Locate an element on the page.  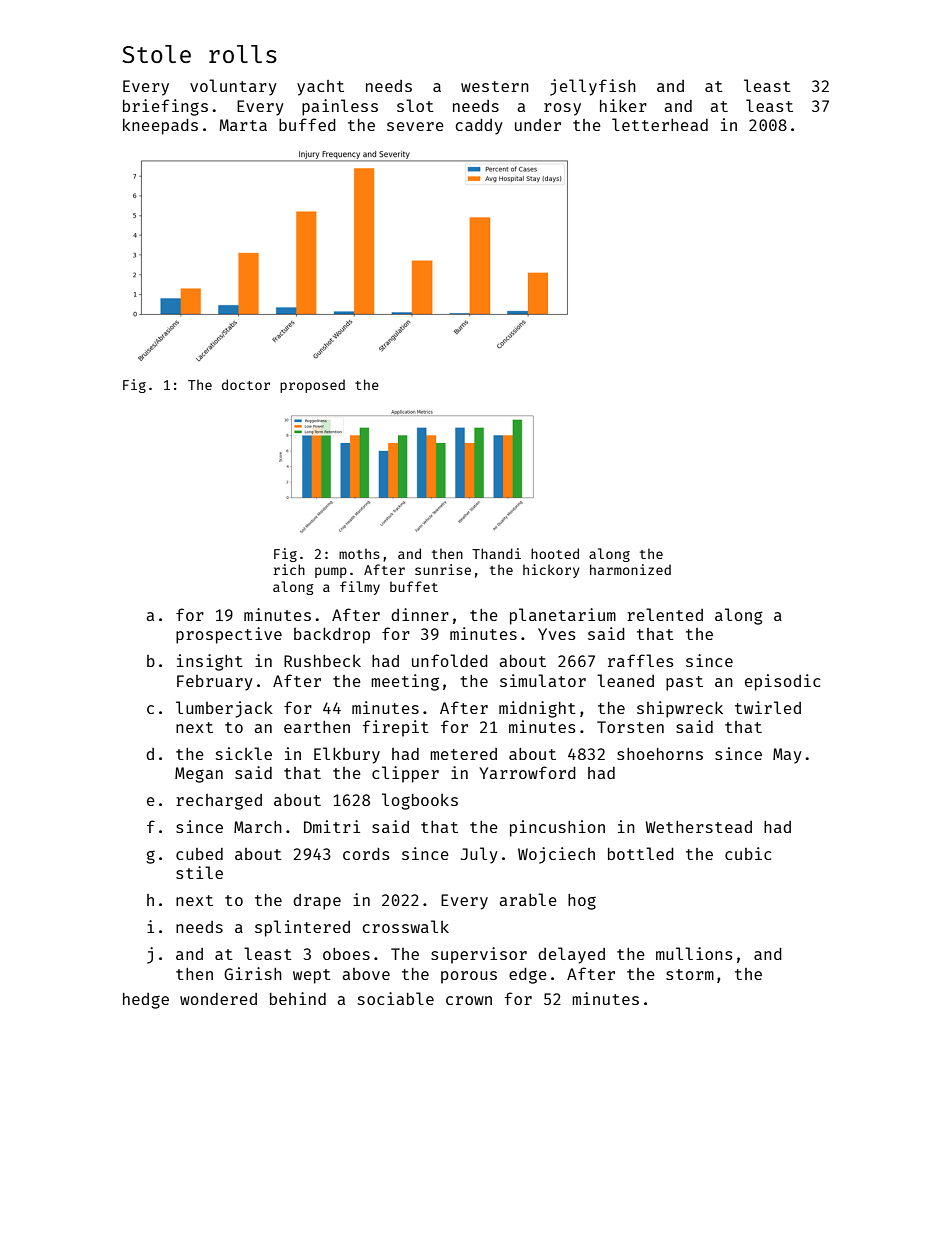
Stole is located at coordinates (156, 54).
